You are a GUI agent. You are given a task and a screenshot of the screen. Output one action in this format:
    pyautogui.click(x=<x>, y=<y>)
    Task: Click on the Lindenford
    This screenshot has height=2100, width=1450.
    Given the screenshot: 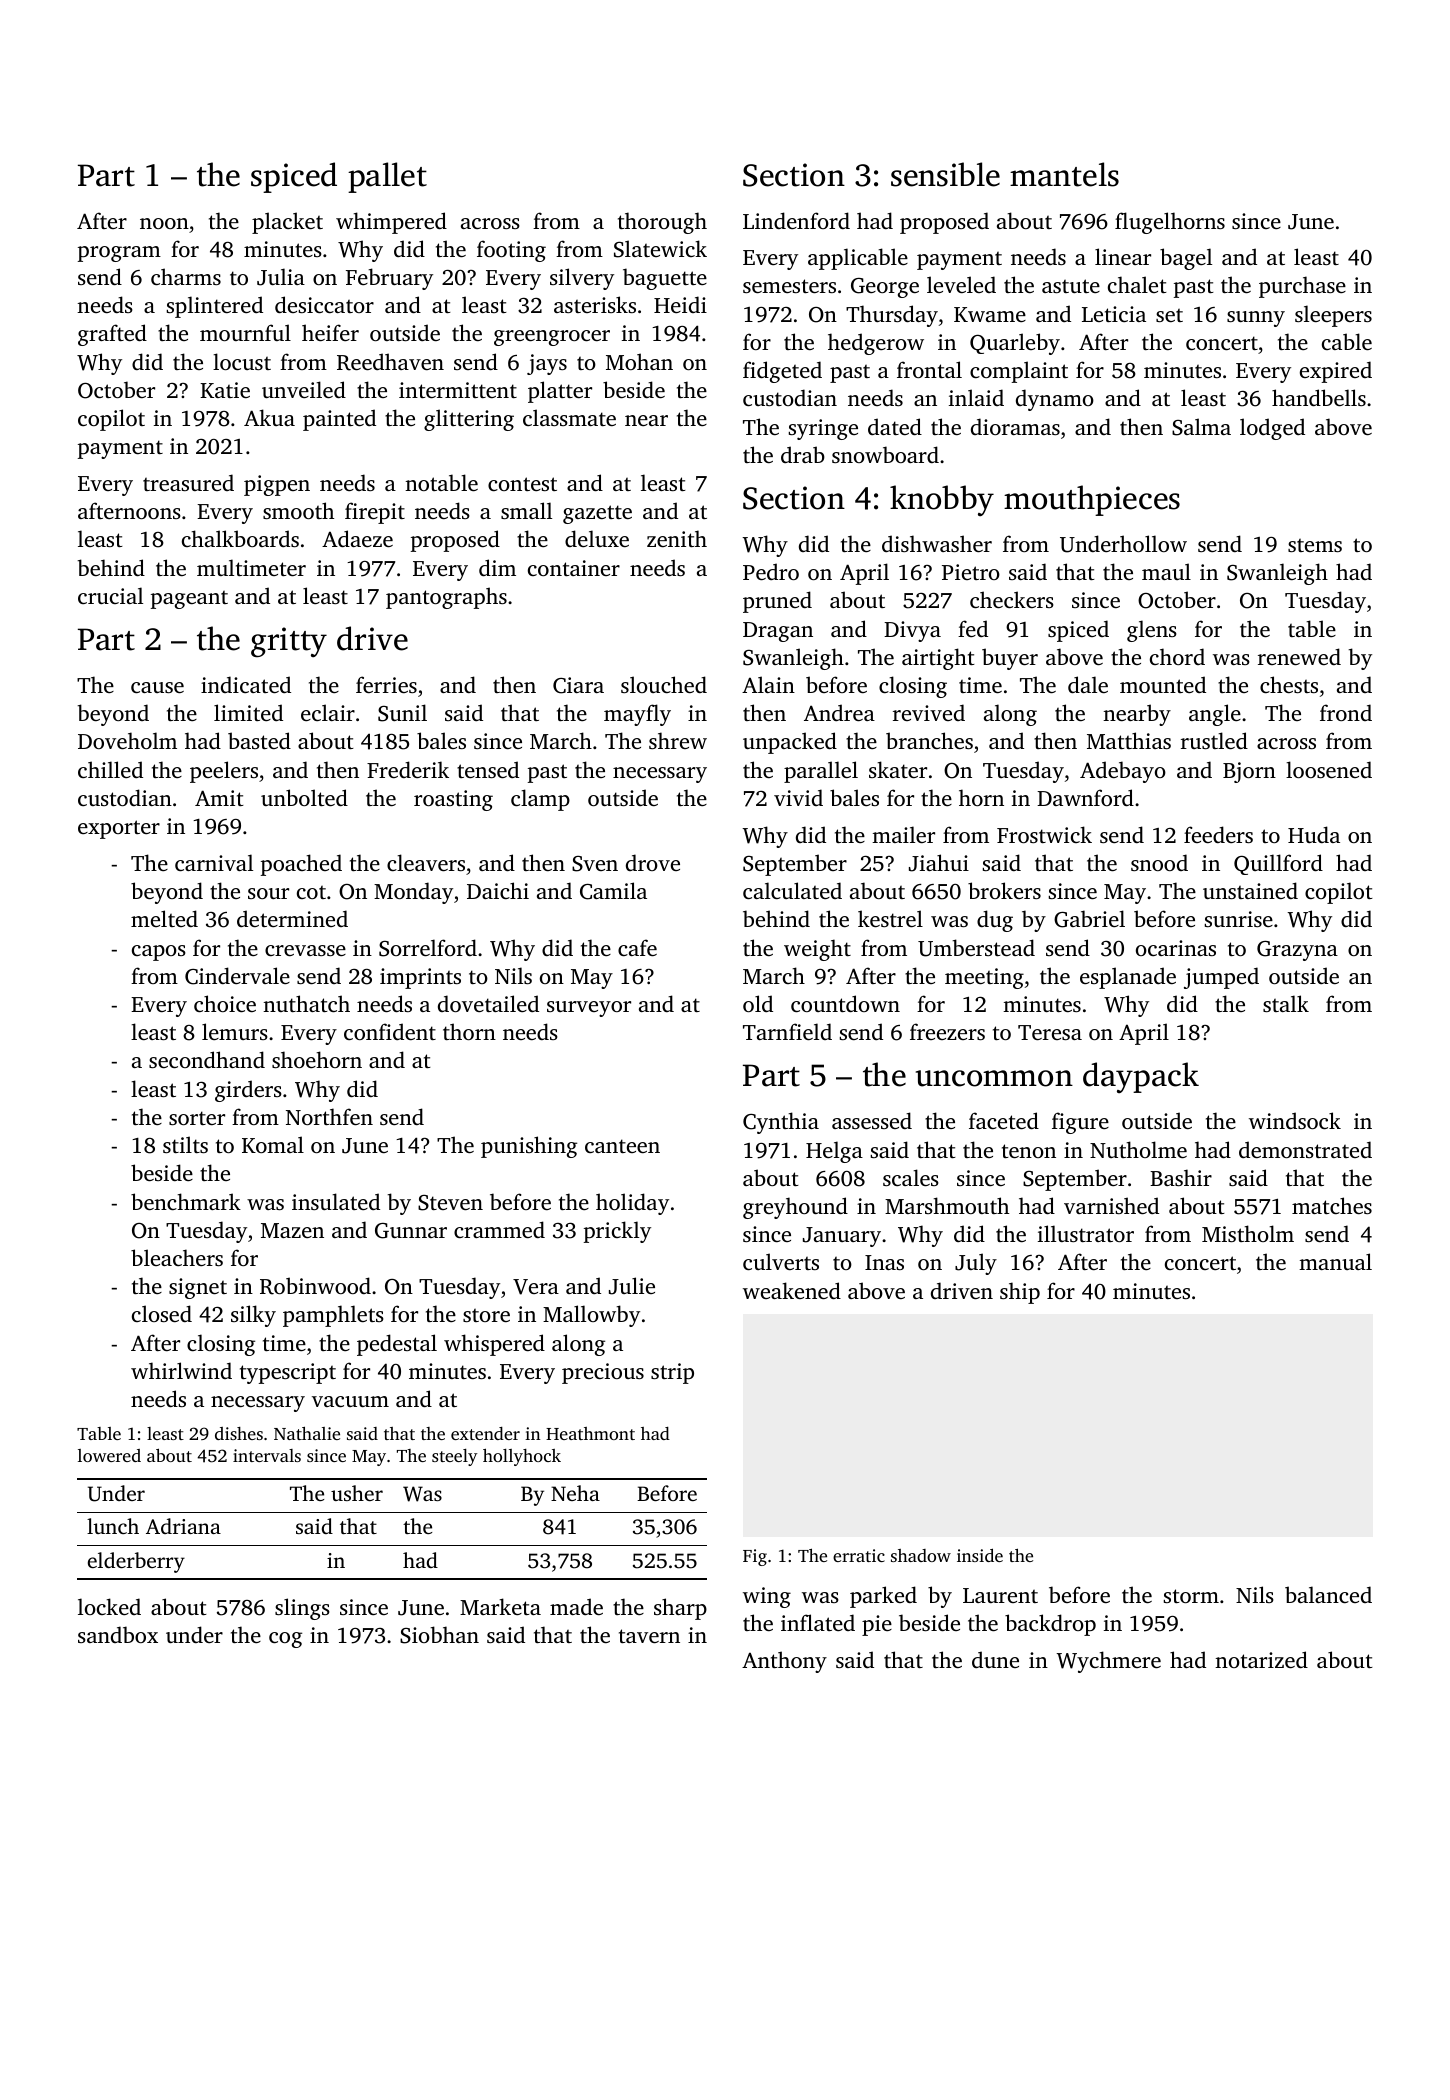 What is the action you would take?
    pyautogui.click(x=796, y=220)
